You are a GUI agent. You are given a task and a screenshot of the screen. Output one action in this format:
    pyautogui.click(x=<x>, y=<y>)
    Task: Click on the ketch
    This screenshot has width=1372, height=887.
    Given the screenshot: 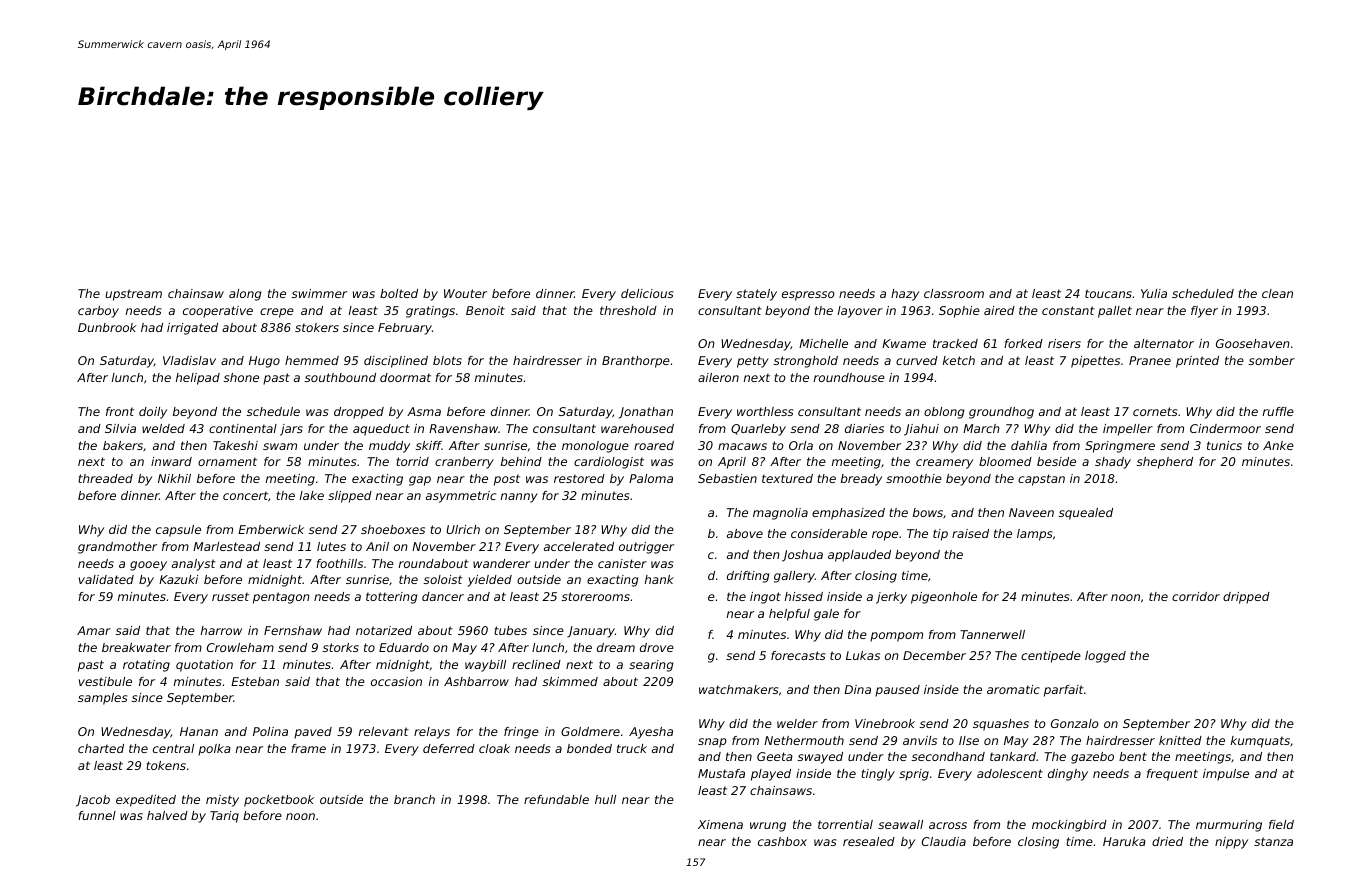 What is the action you would take?
    pyautogui.click(x=959, y=360)
